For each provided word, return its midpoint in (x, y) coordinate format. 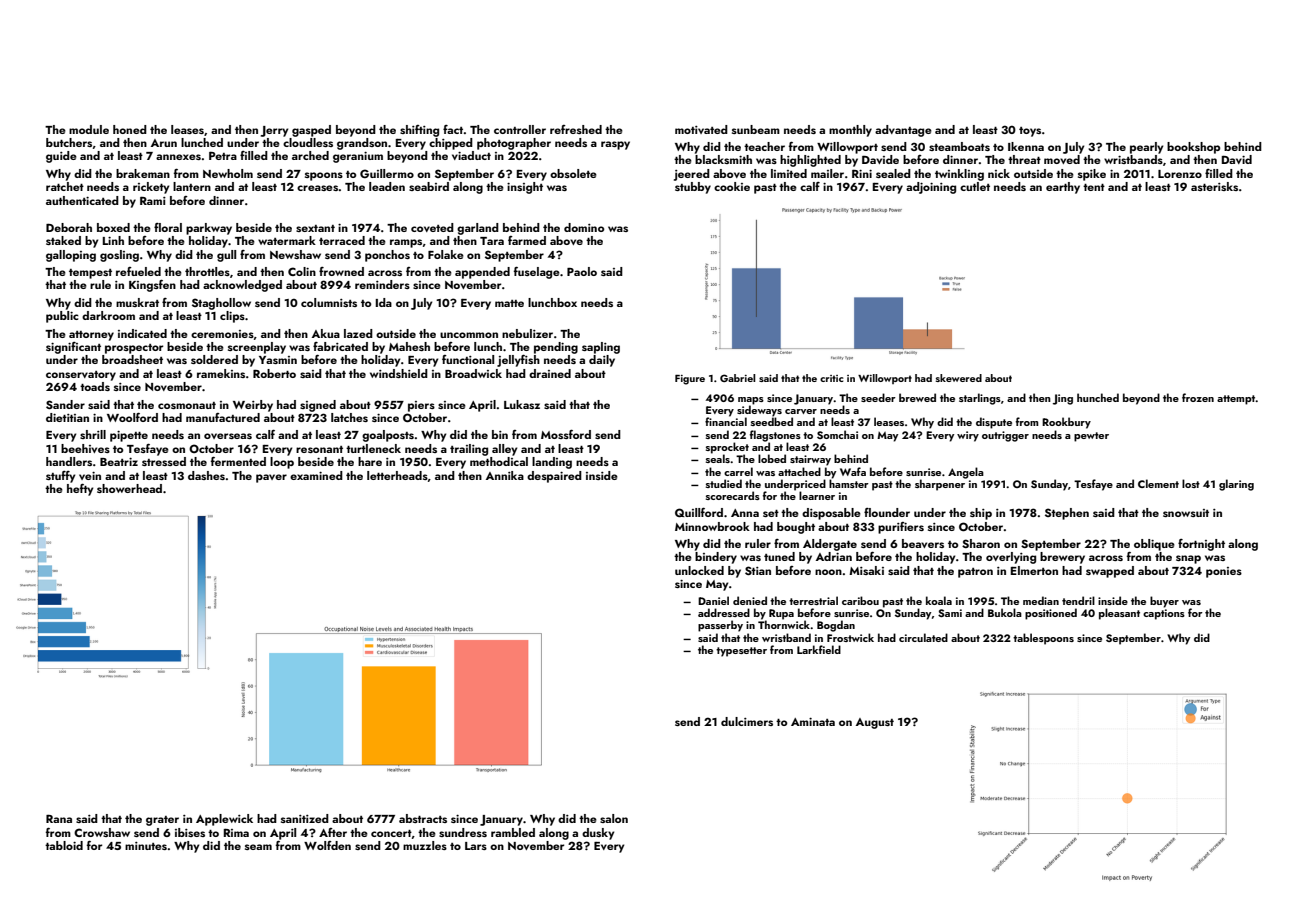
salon (614, 818)
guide (61, 157)
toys (1030, 132)
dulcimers (747, 721)
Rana (59, 818)
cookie (732, 186)
